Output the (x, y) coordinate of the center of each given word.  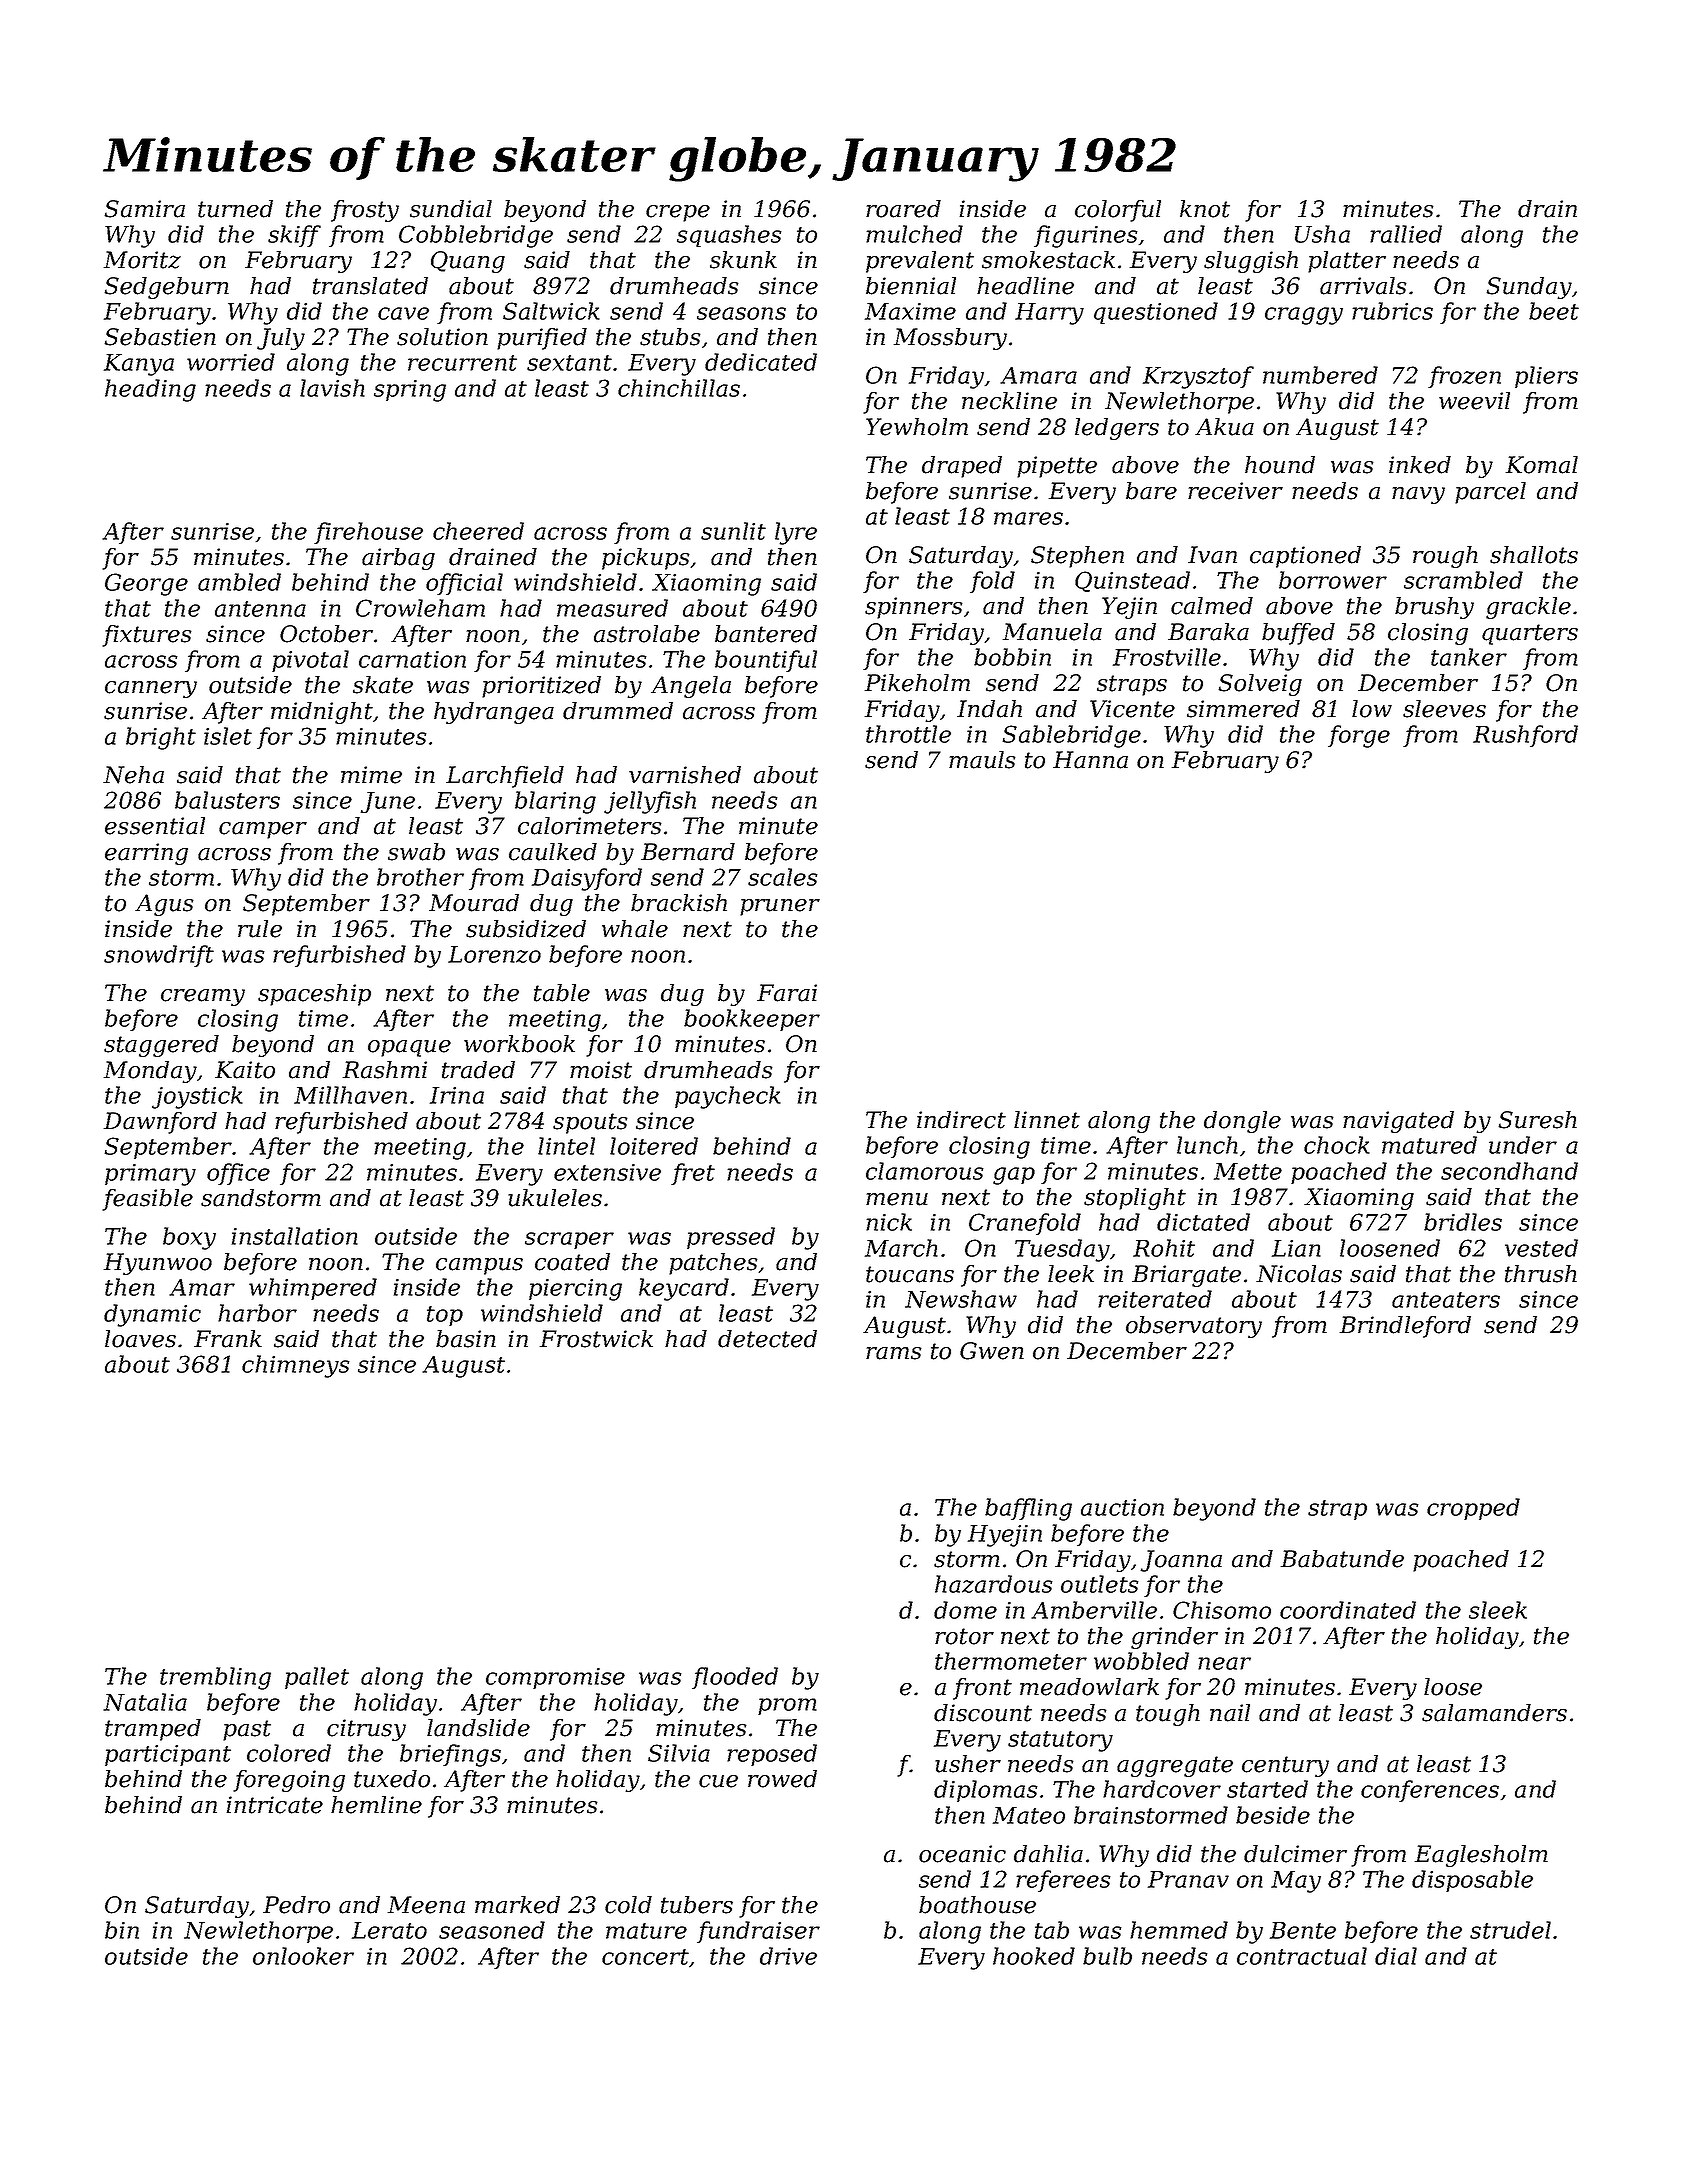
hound (1280, 465)
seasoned (492, 1930)
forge (1359, 736)
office (238, 1174)
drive (788, 1956)
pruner (780, 907)
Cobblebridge (476, 236)
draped (962, 467)
